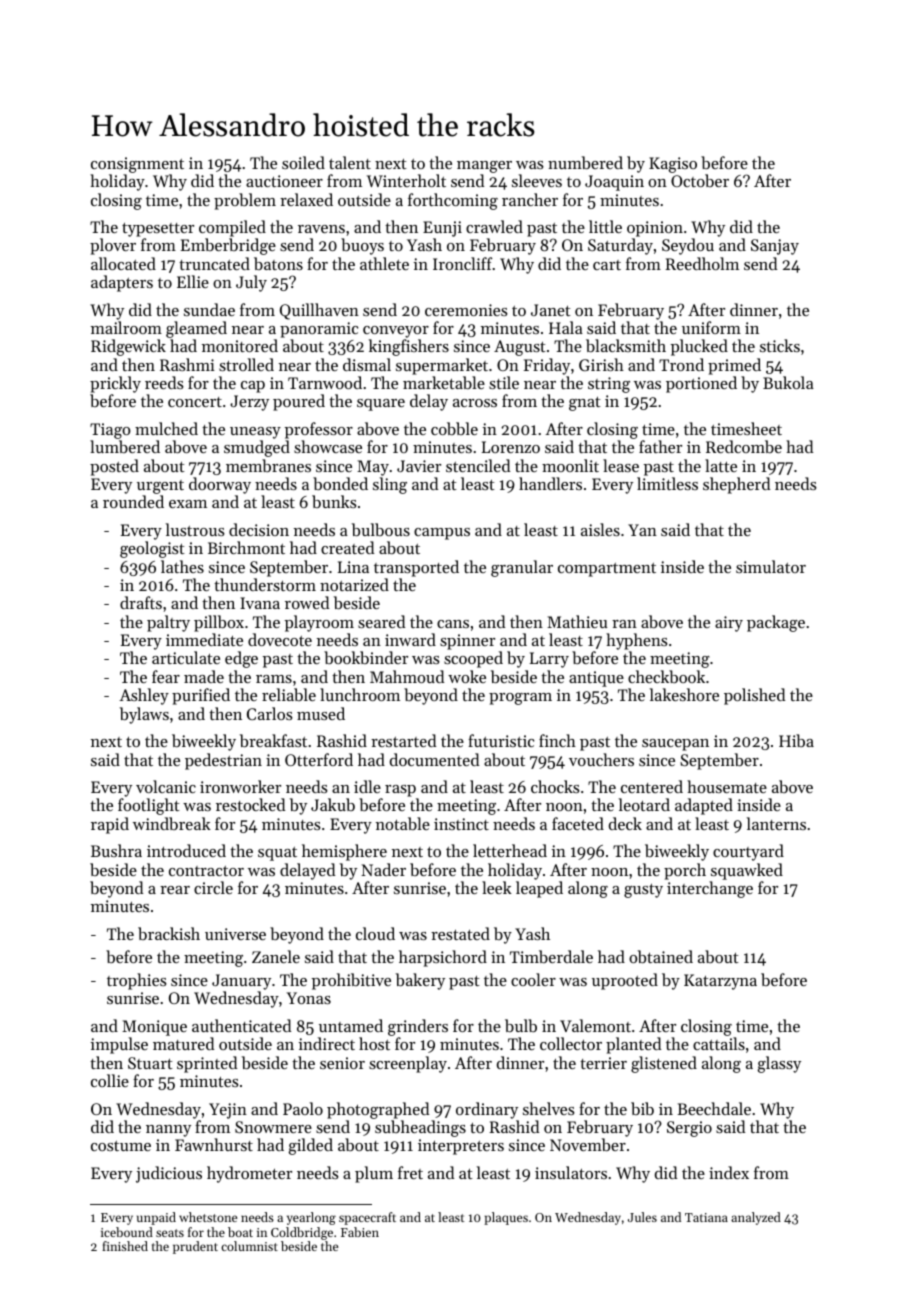 The image size is (908, 1316). I want to click on Yejin, so click(228, 1111).
